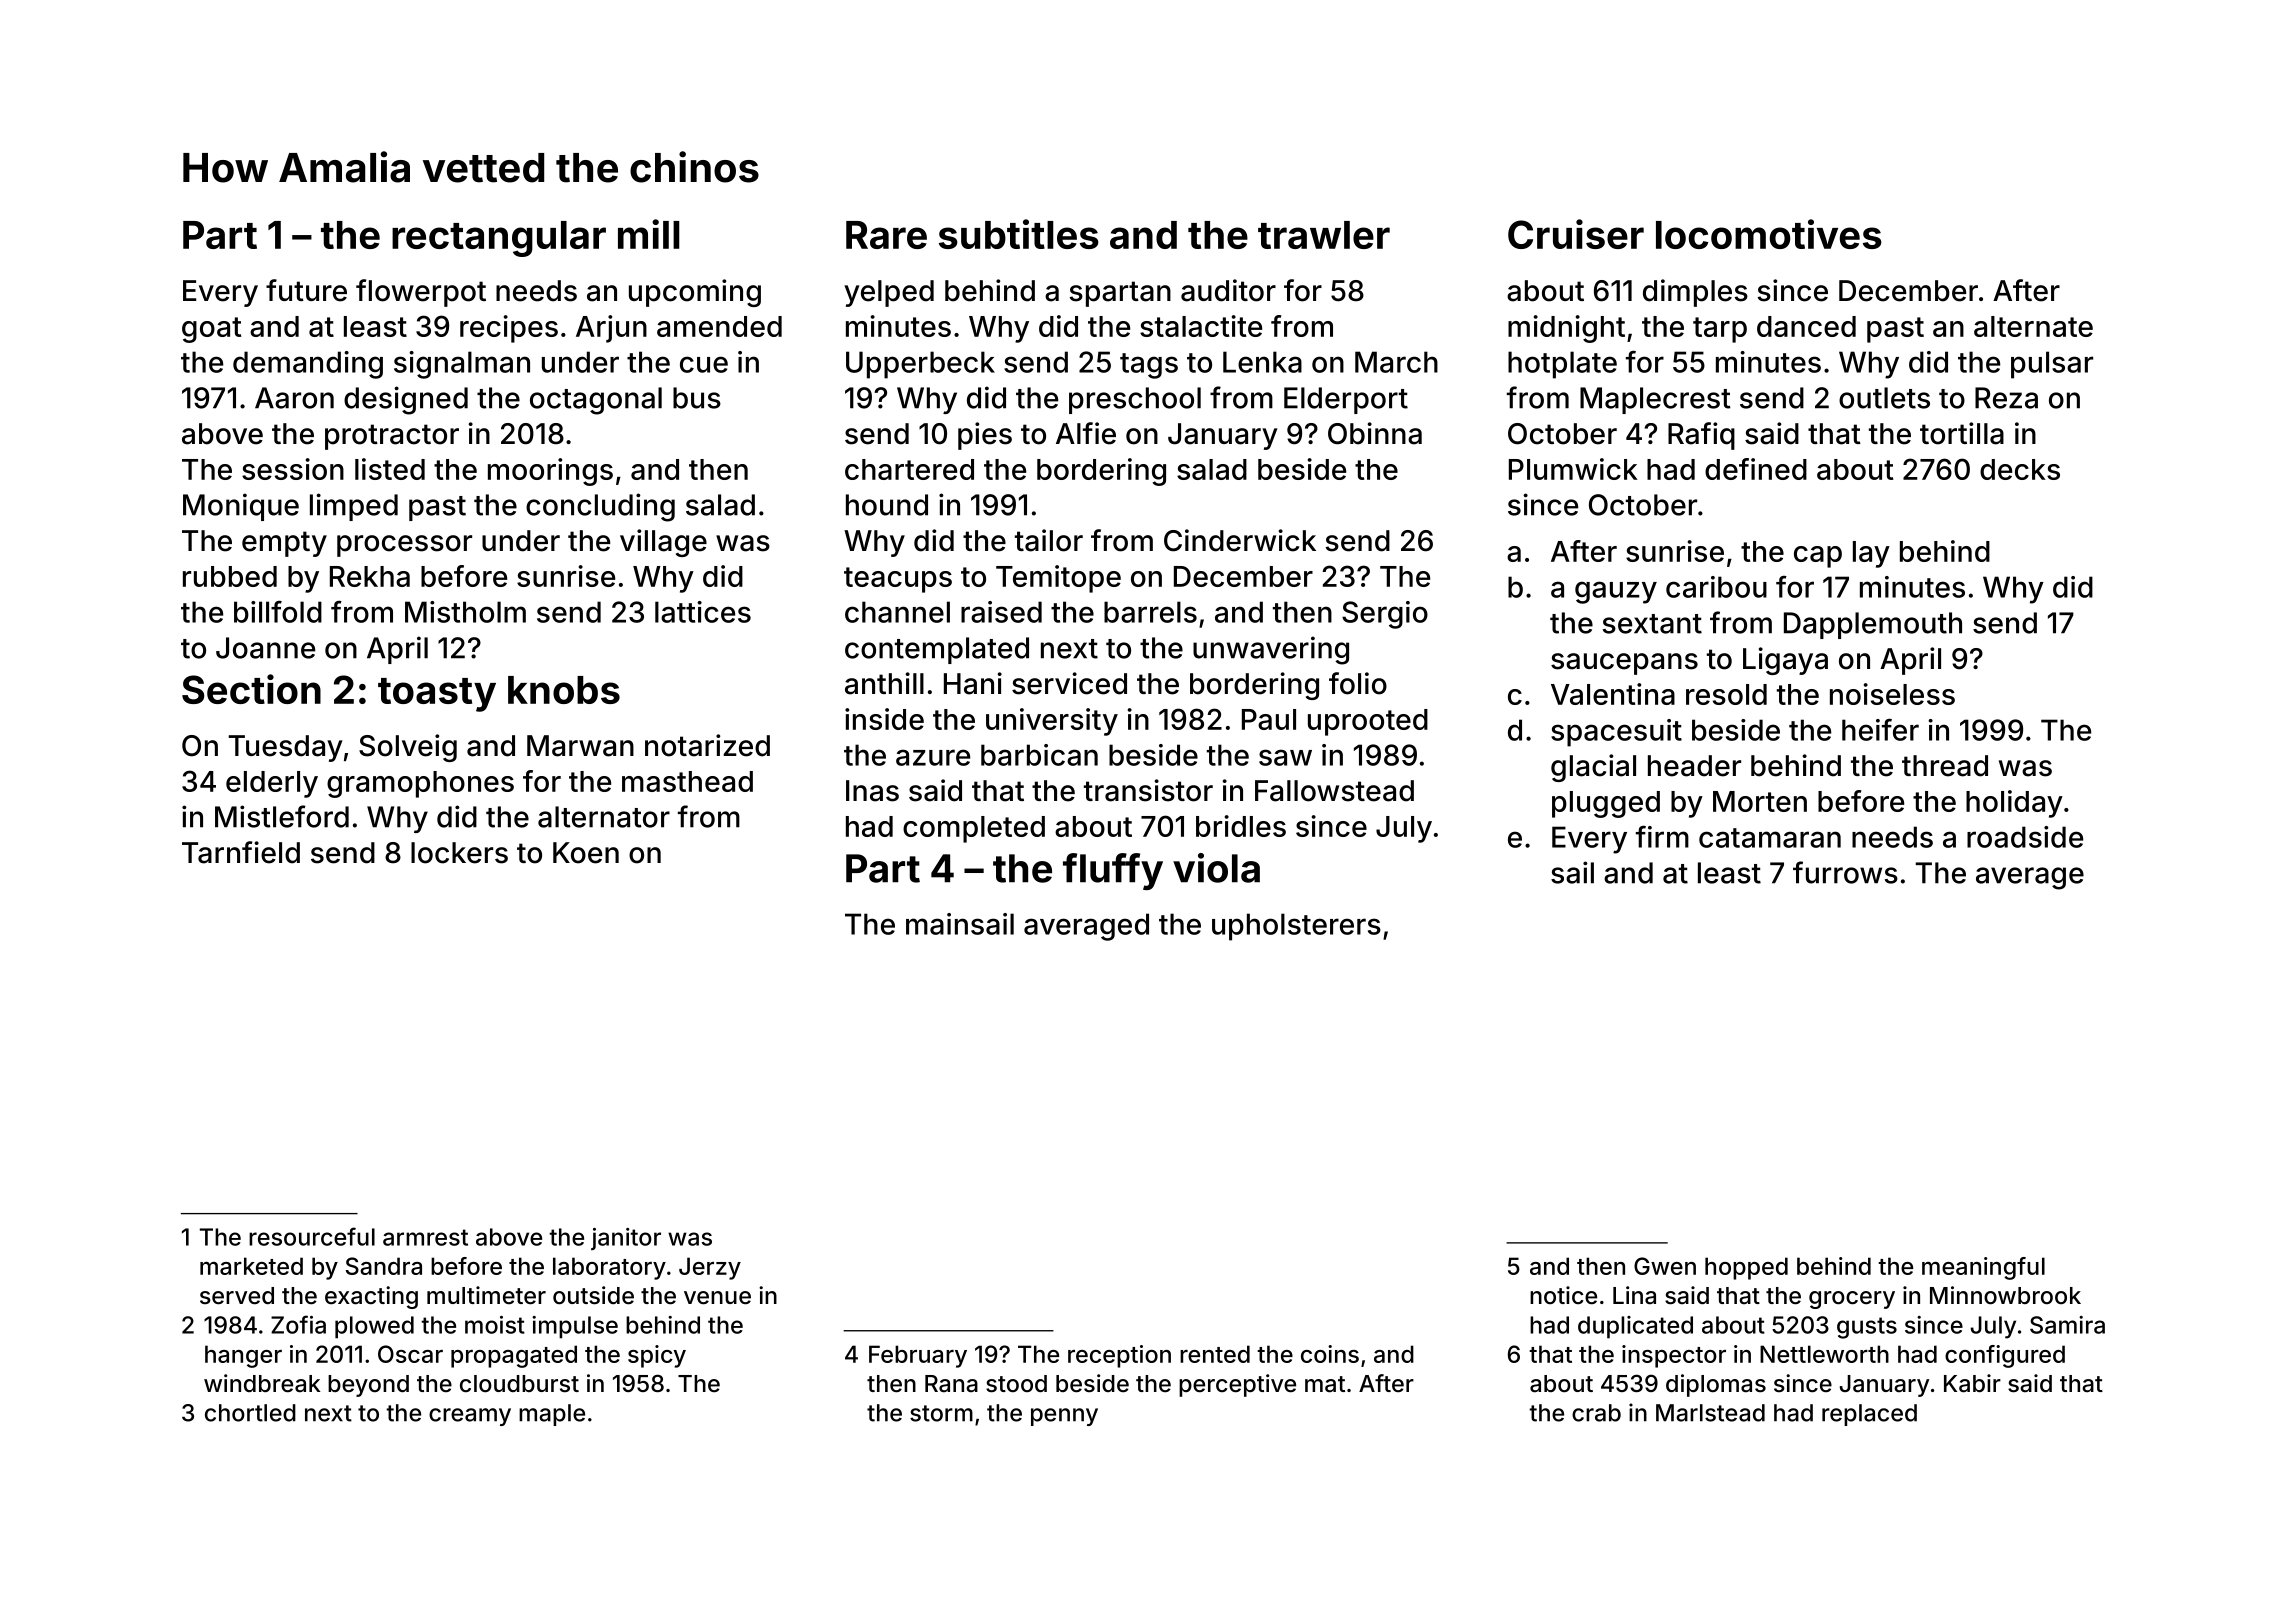  Describe the element at coordinates (1873, 625) in the screenshot. I see `Dapplemouth` at that location.
